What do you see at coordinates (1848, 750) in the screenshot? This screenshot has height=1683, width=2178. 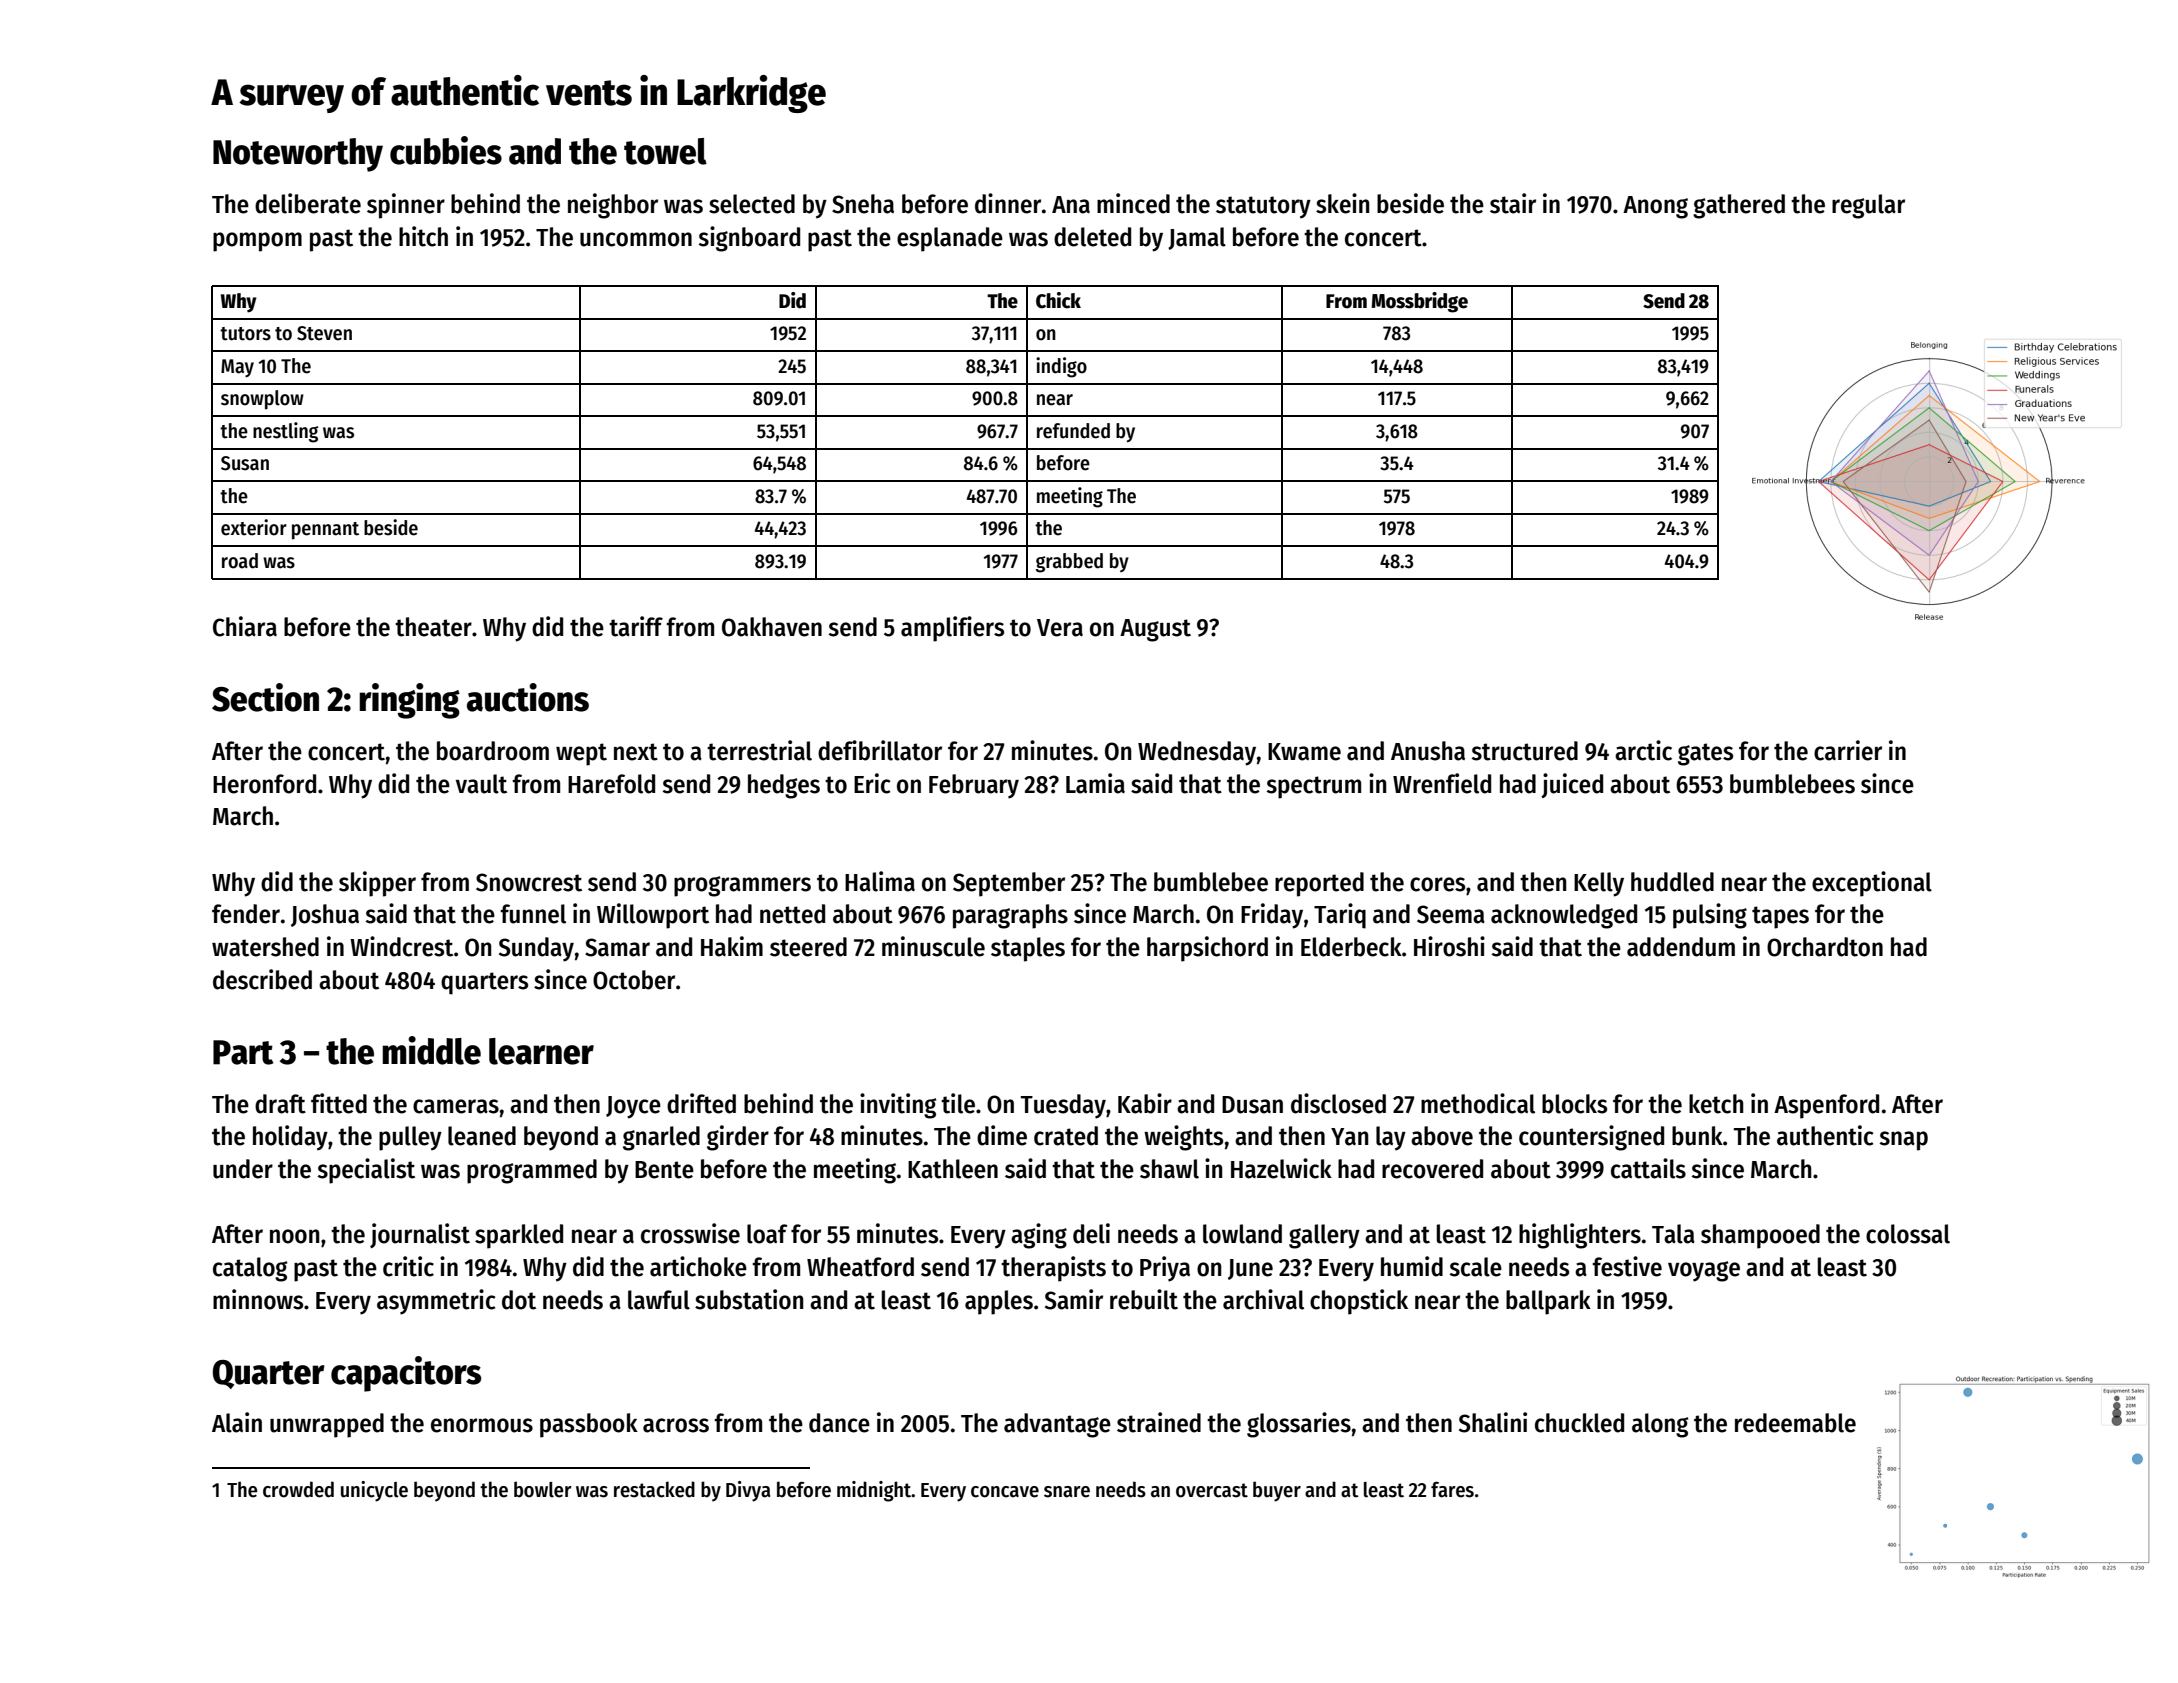 I see `carrier` at bounding box center [1848, 750].
